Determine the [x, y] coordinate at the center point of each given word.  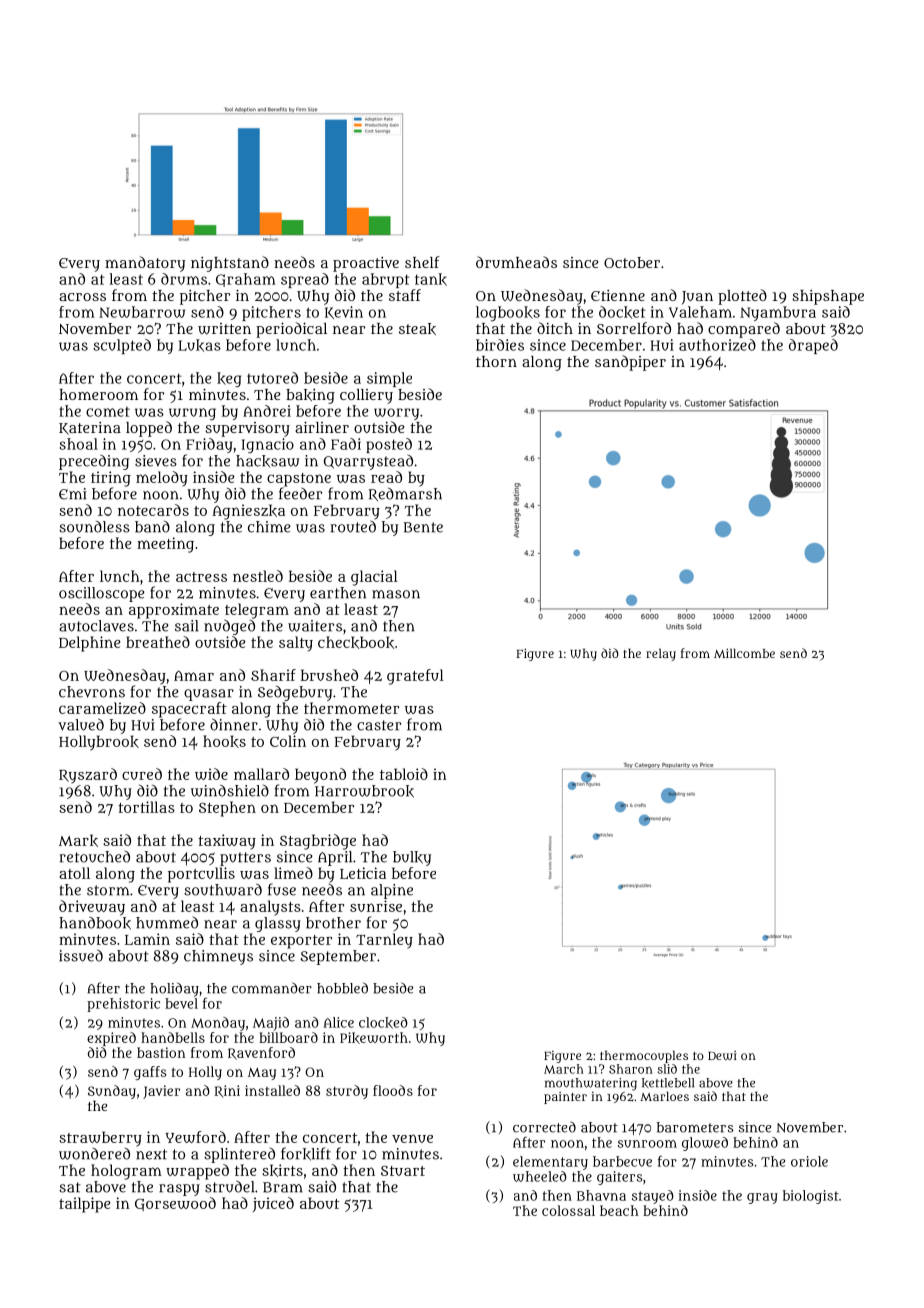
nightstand [230, 264]
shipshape [828, 297]
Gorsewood [175, 1204]
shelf [422, 262]
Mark [78, 840]
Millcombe [744, 653]
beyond [320, 776]
